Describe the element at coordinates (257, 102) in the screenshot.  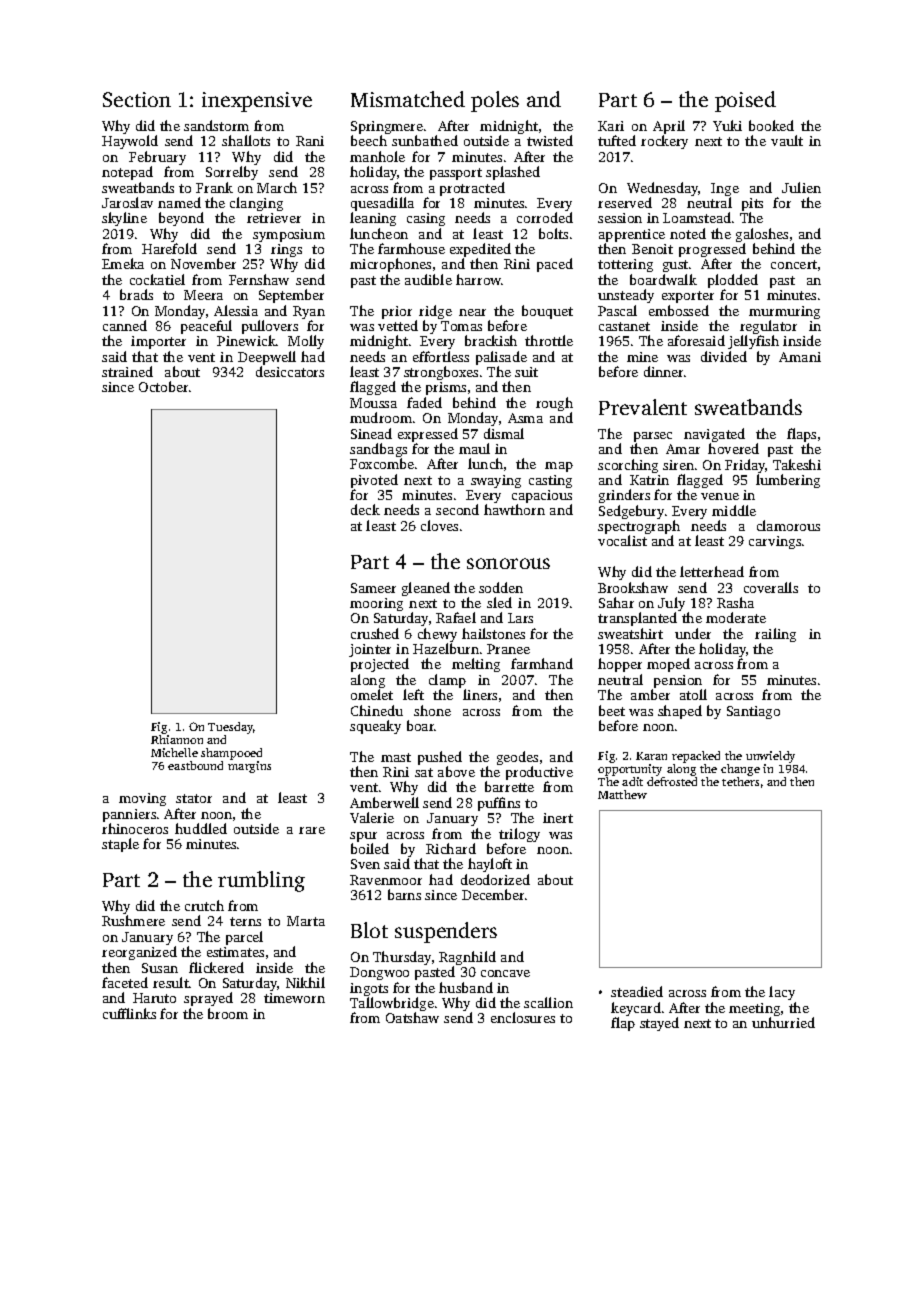
I see `inexpensive` at that location.
